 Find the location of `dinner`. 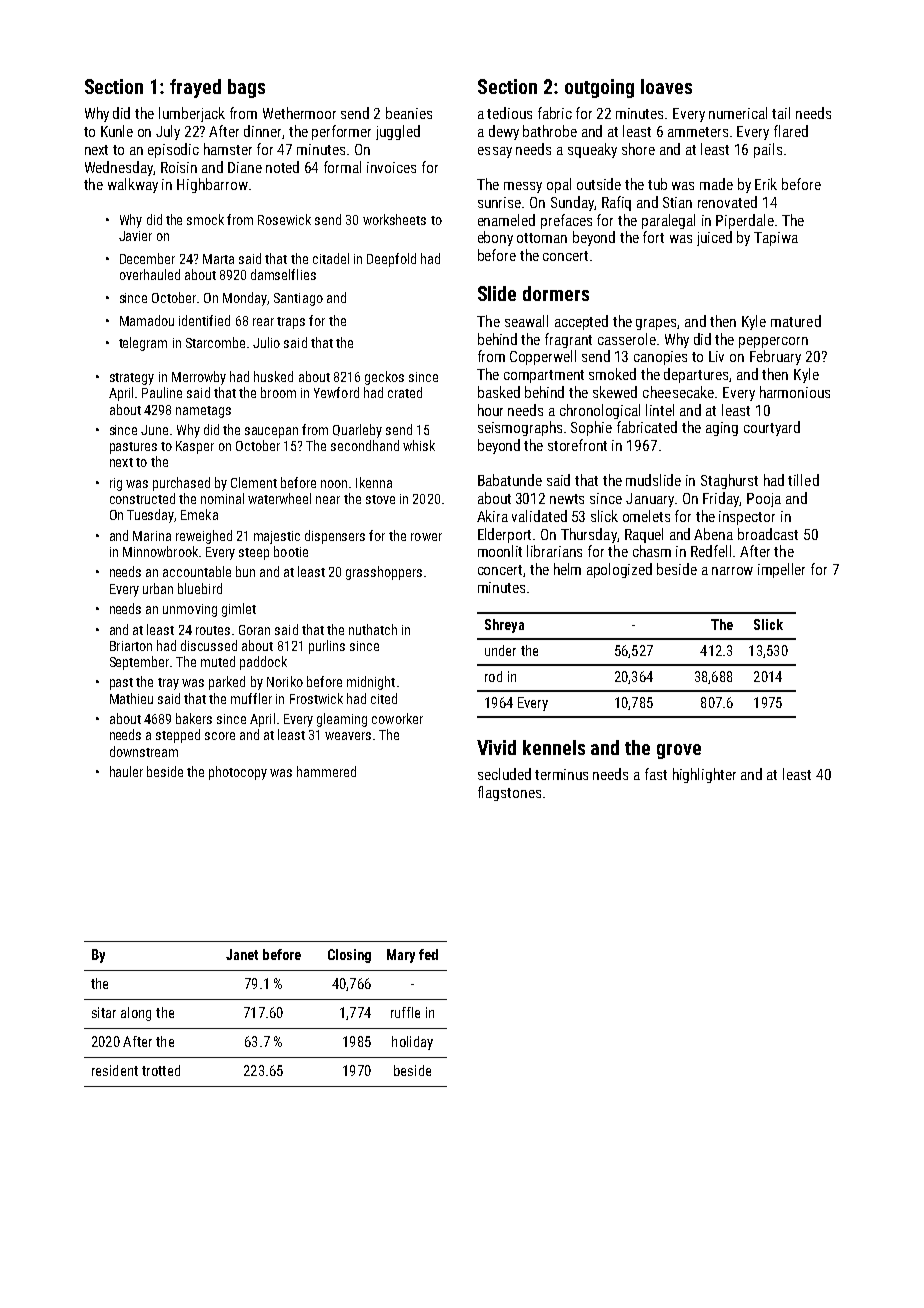

dinner is located at coordinates (263, 132).
